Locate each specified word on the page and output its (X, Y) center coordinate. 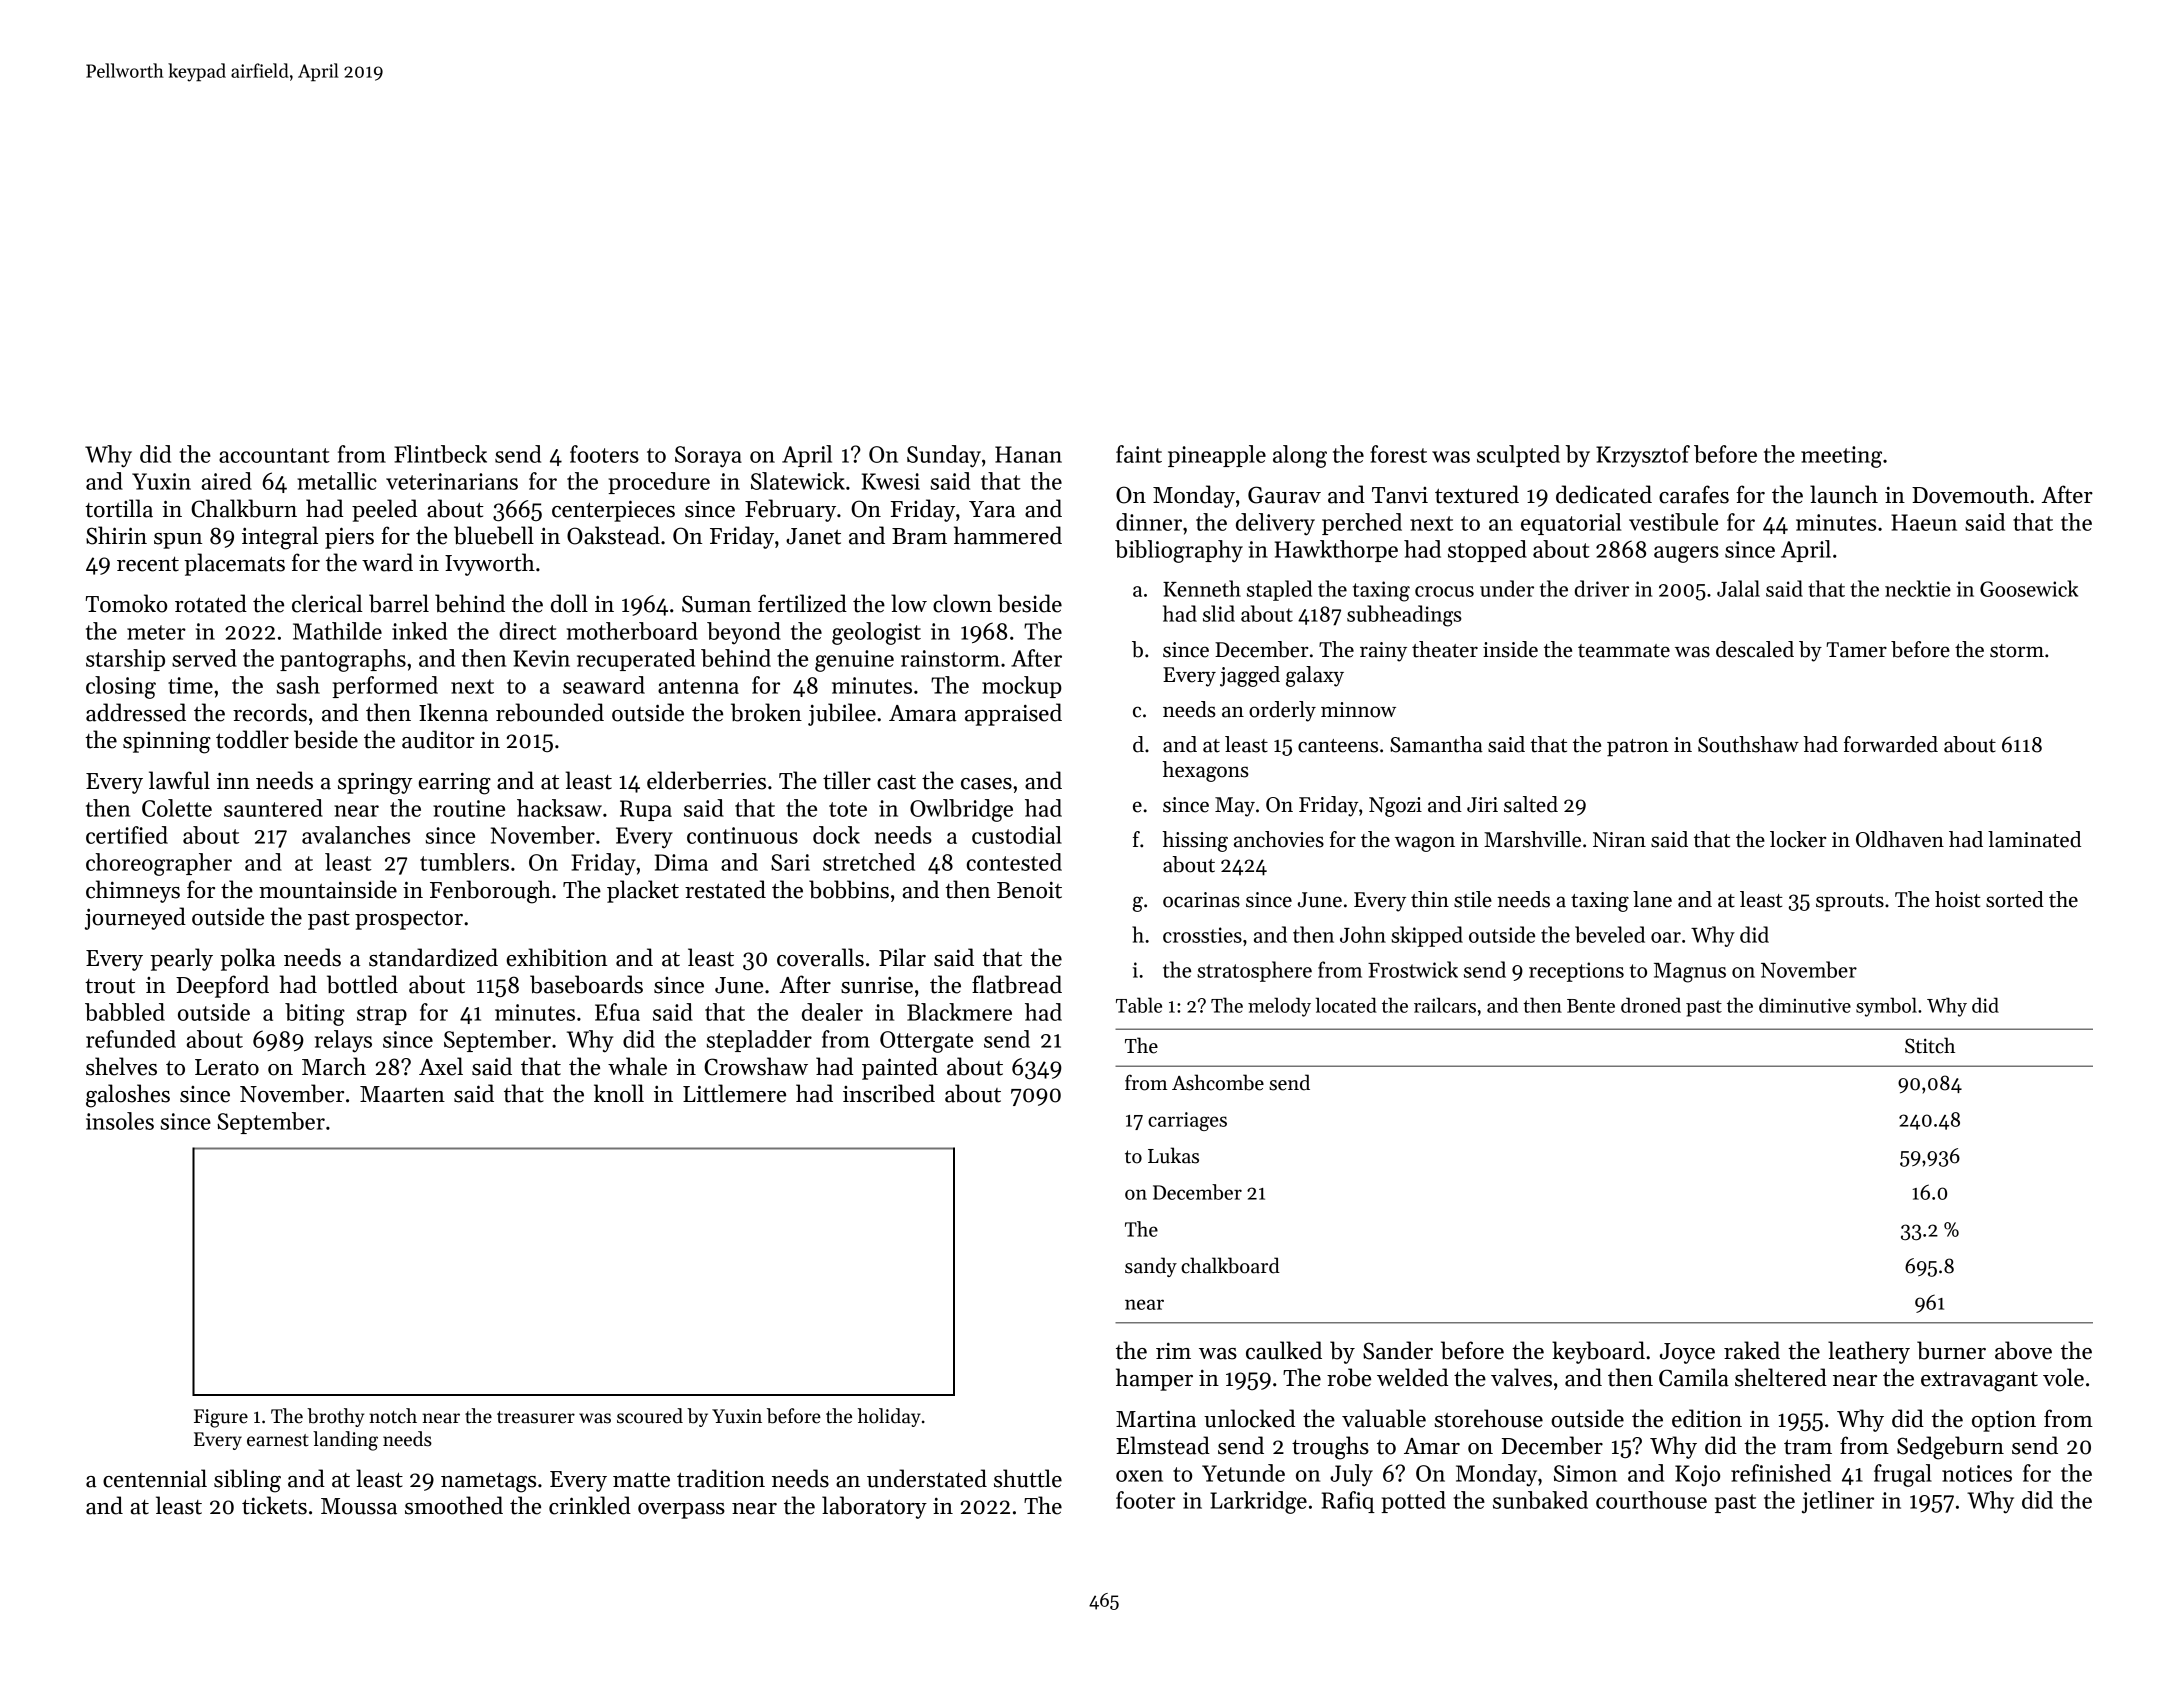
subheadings (1404, 616)
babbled (125, 1012)
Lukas (1173, 1155)
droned (1651, 1005)
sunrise (877, 985)
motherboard (632, 631)
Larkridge (1258, 1502)
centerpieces (613, 511)
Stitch (1930, 1045)
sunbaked (1540, 1500)
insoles (120, 1121)
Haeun (1924, 522)
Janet (813, 536)
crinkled (590, 1505)
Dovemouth (1970, 494)
